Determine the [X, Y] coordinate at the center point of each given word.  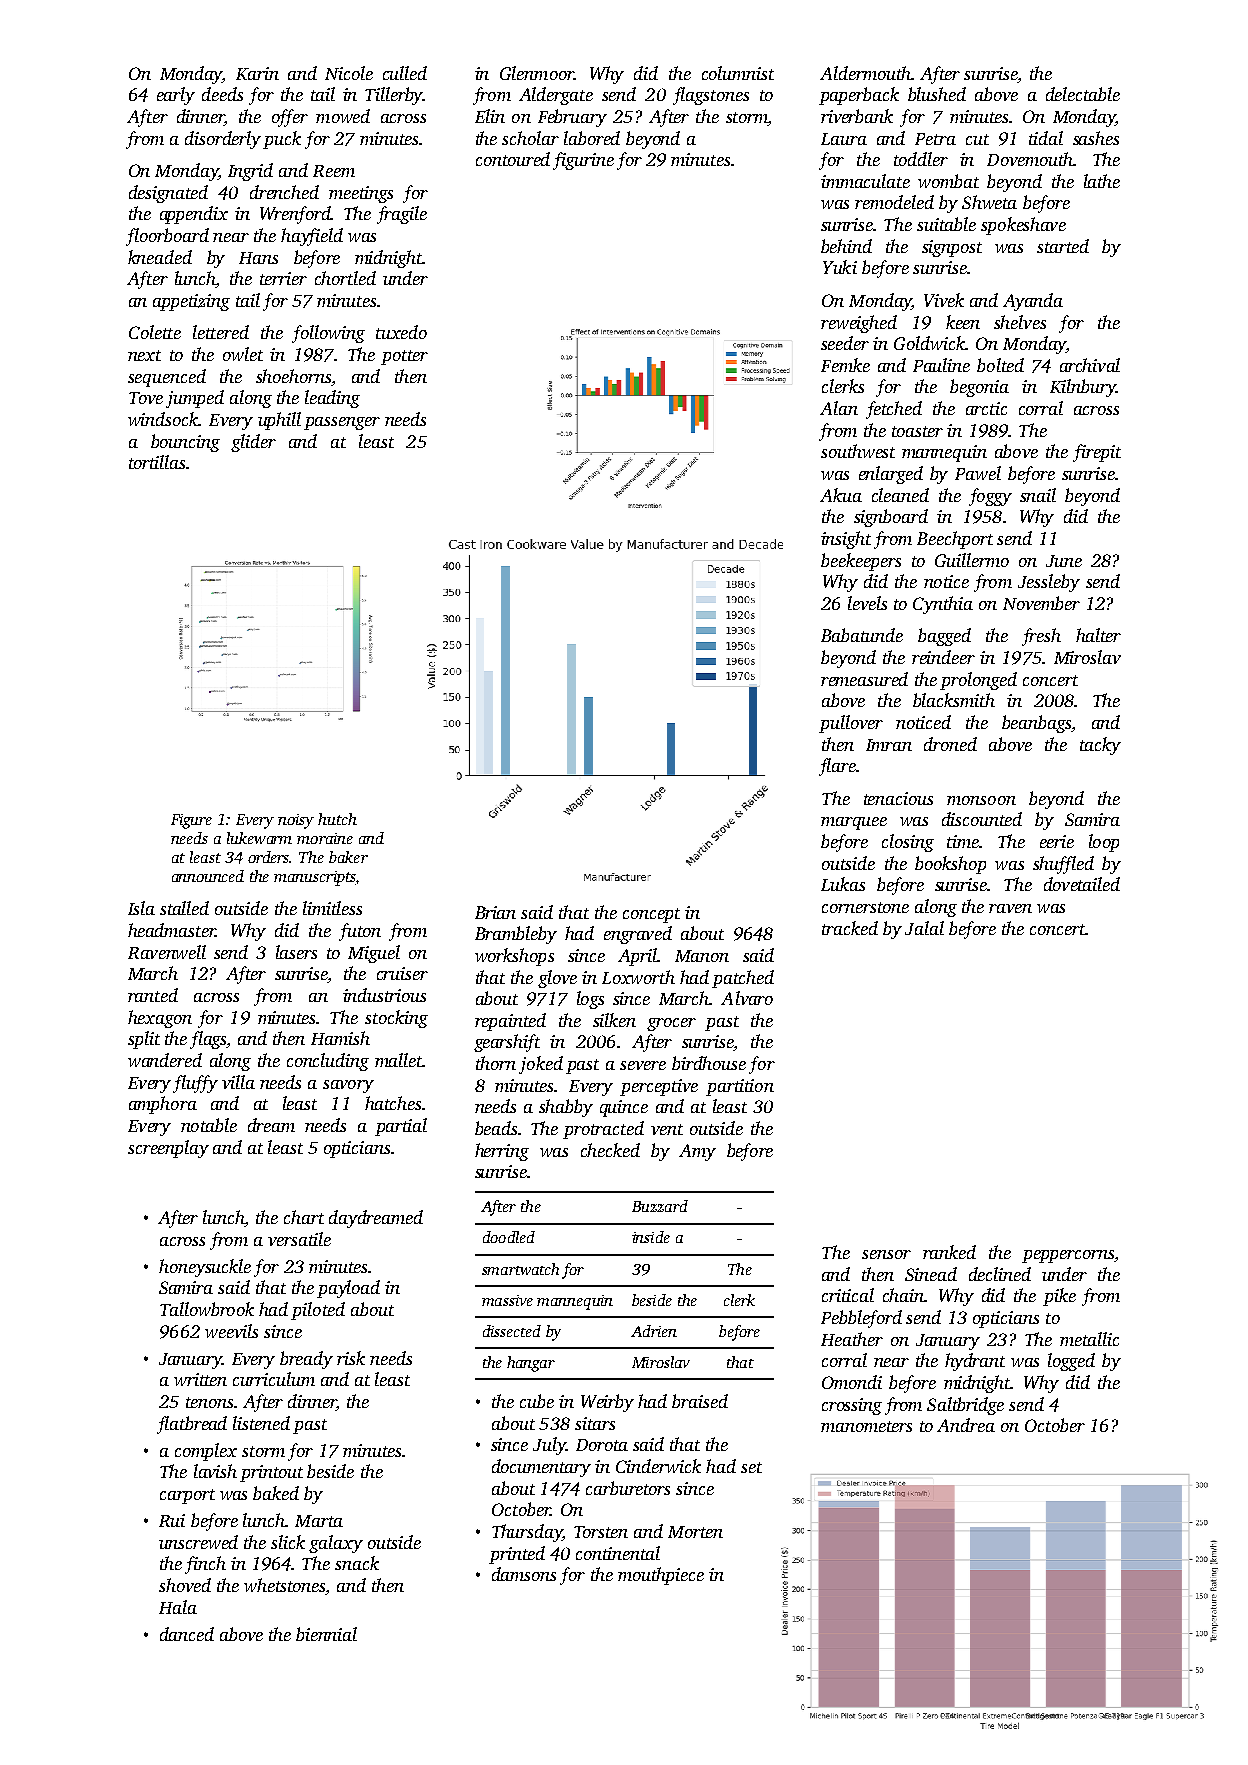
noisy [296, 821]
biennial [326, 1634]
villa [238, 1082]
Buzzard [660, 1206]
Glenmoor [537, 73]
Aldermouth [865, 73]
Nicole [349, 73]
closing [908, 843]
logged [1071, 1362]
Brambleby [516, 935]
